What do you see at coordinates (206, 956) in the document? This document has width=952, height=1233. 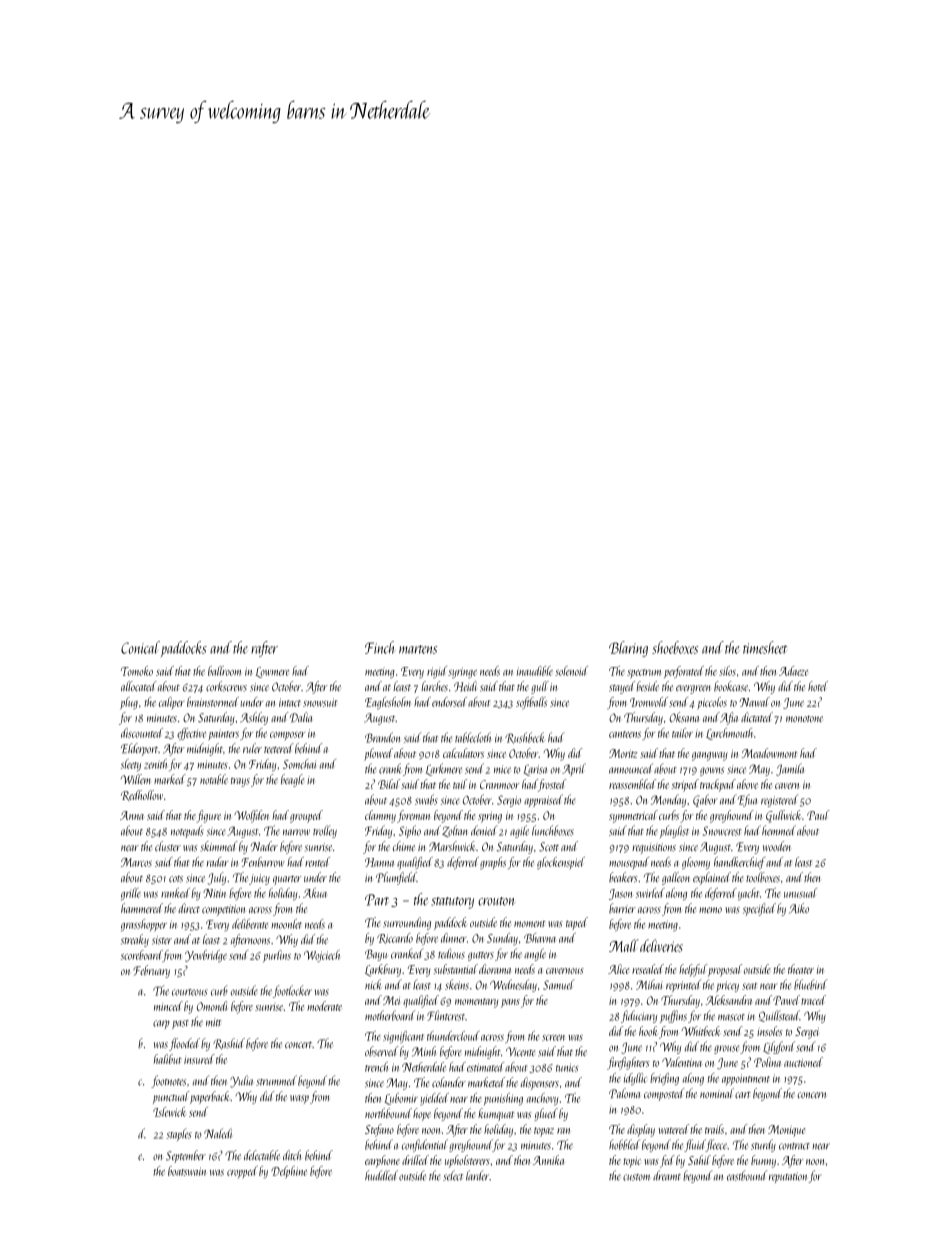 I see `Yewbridge` at bounding box center [206, 956].
